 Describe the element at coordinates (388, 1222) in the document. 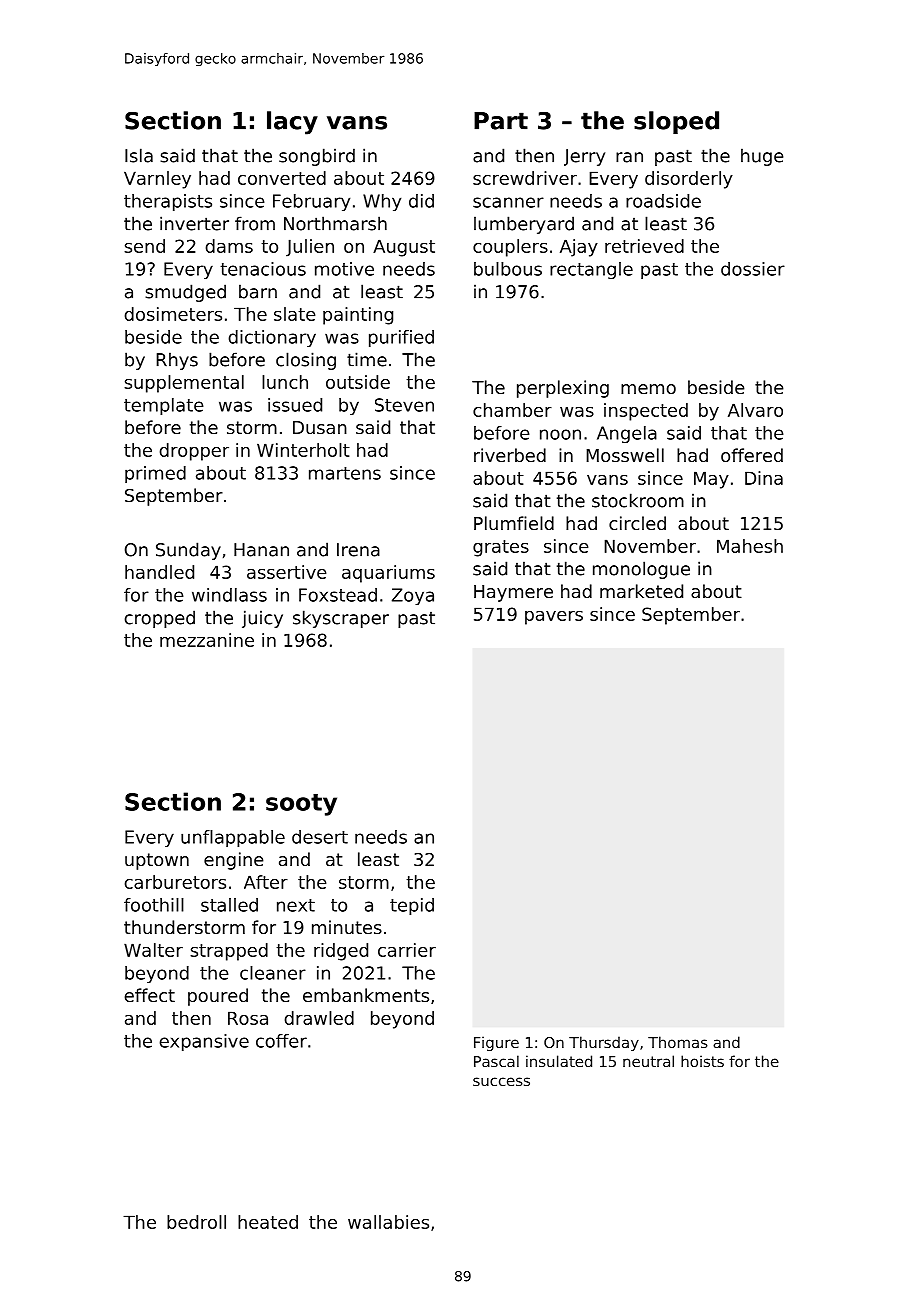

I see `wallabies` at that location.
